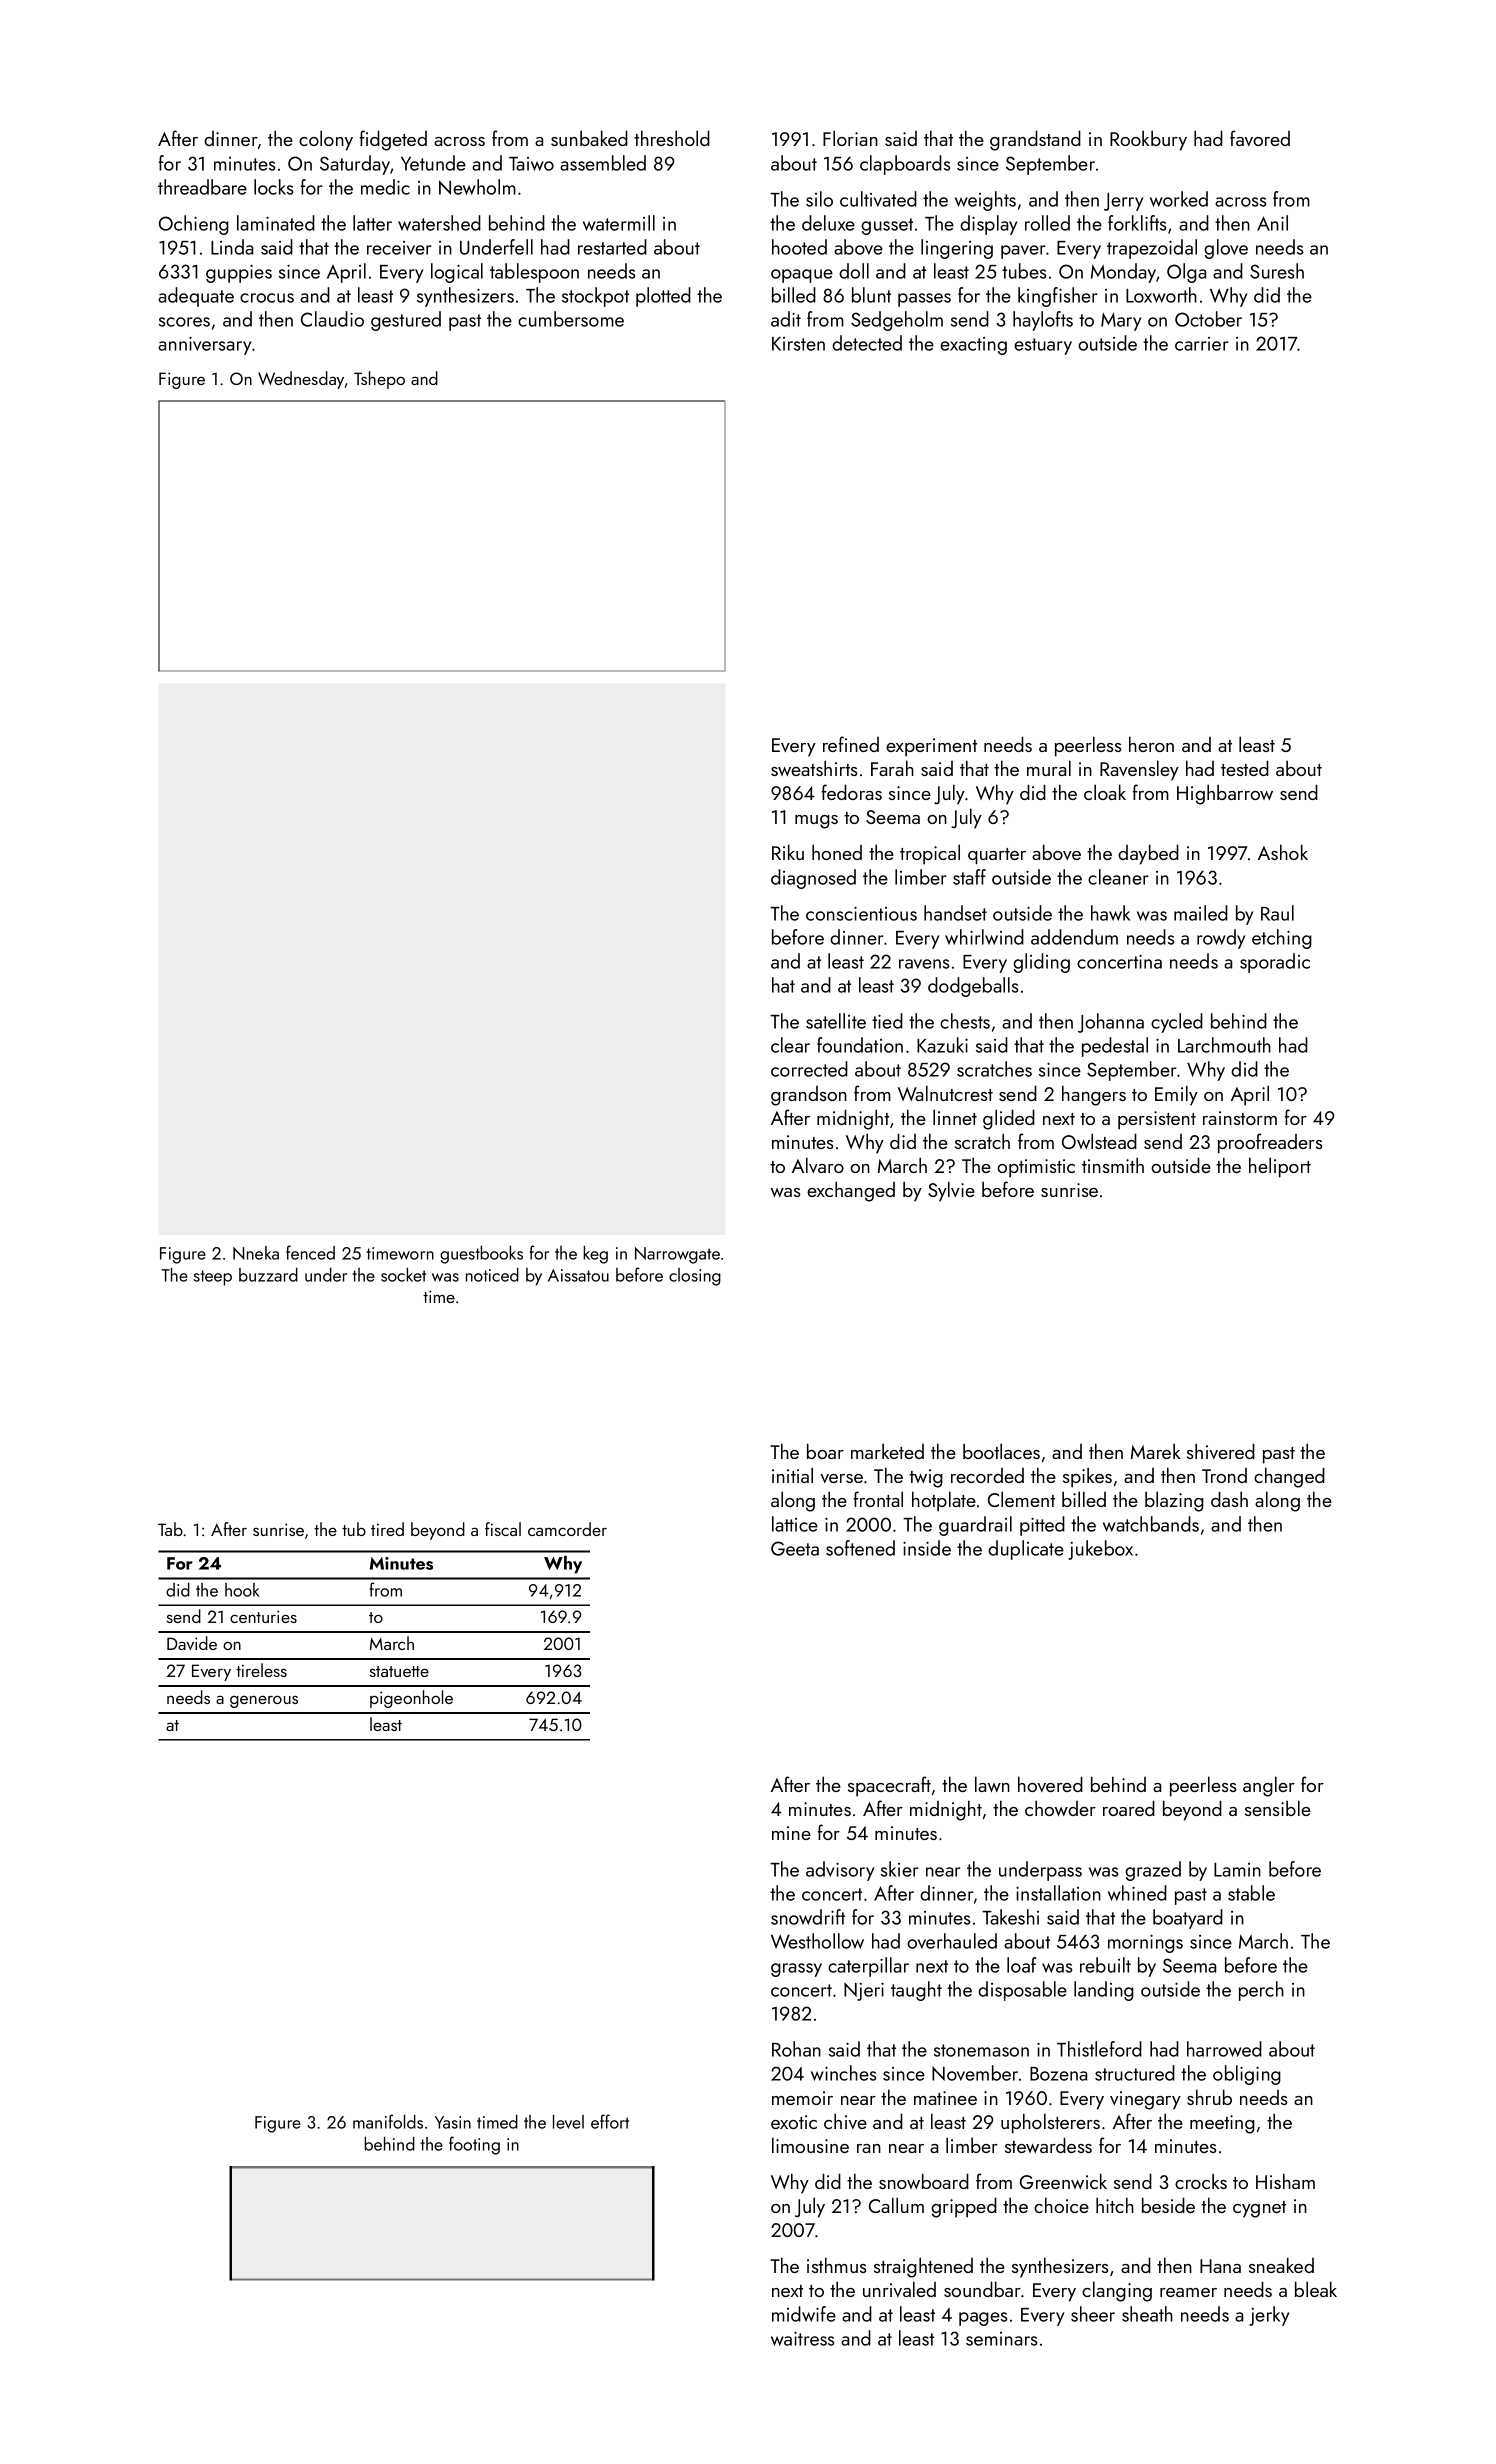 This screenshot has width=1496, height=2464. Describe the element at coordinates (388, 2121) in the screenshot. I see `manifolds` at that location.
